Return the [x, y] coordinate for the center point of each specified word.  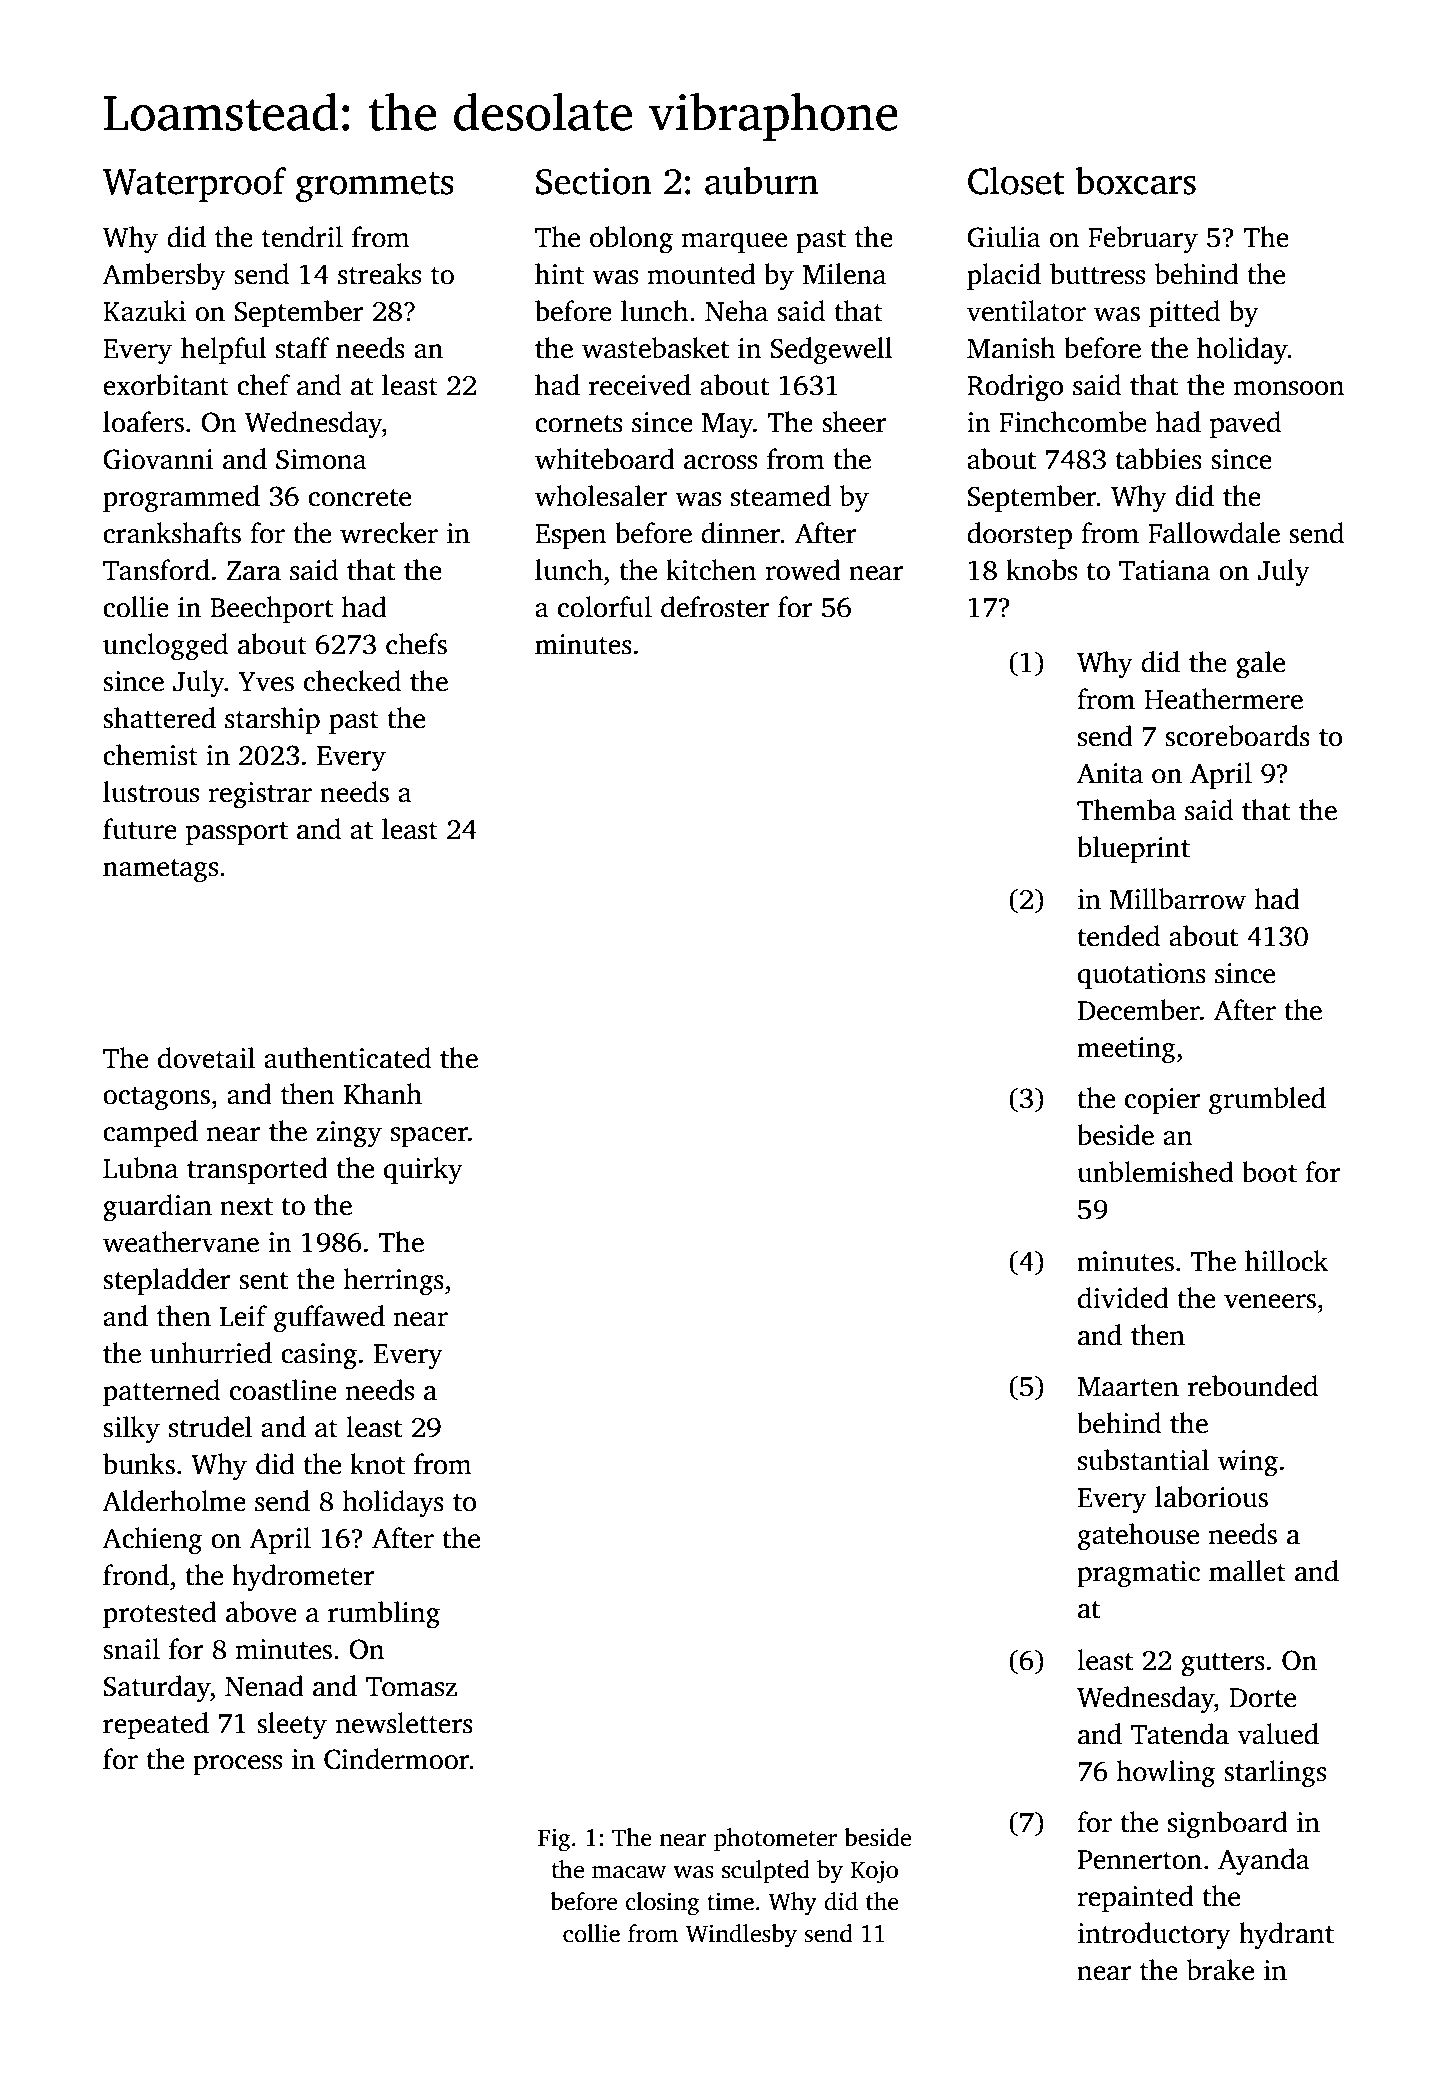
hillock [1286, 1261]
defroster [715, 607]
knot [377, 1464]
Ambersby [164, 277]
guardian [157, 1208]
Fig [554, 1840]
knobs [1041, 570]
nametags [160, 871]
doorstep [1019, 535]
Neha [736, 311]
